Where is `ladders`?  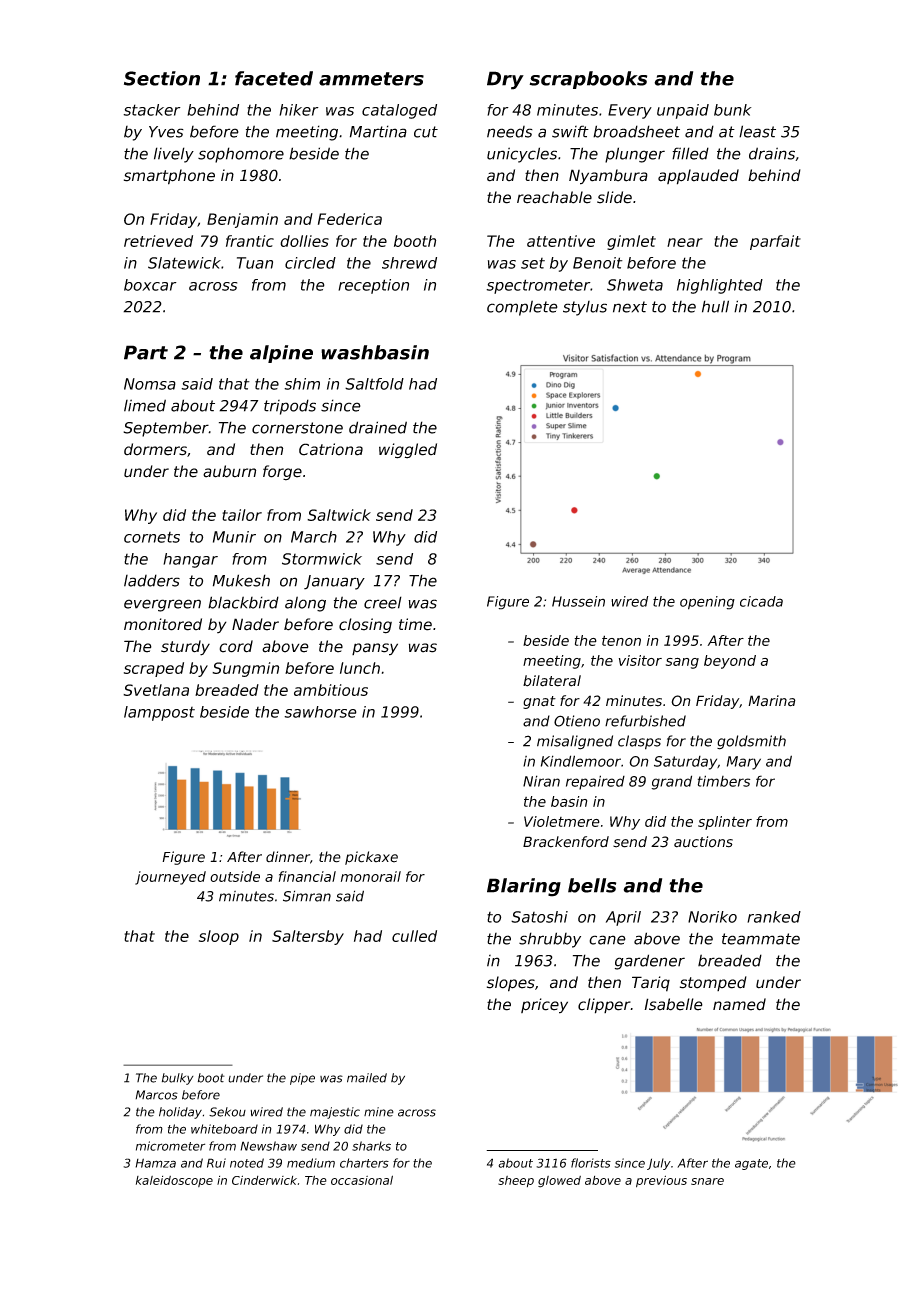 ladders is located at coordinates (152, 580).
